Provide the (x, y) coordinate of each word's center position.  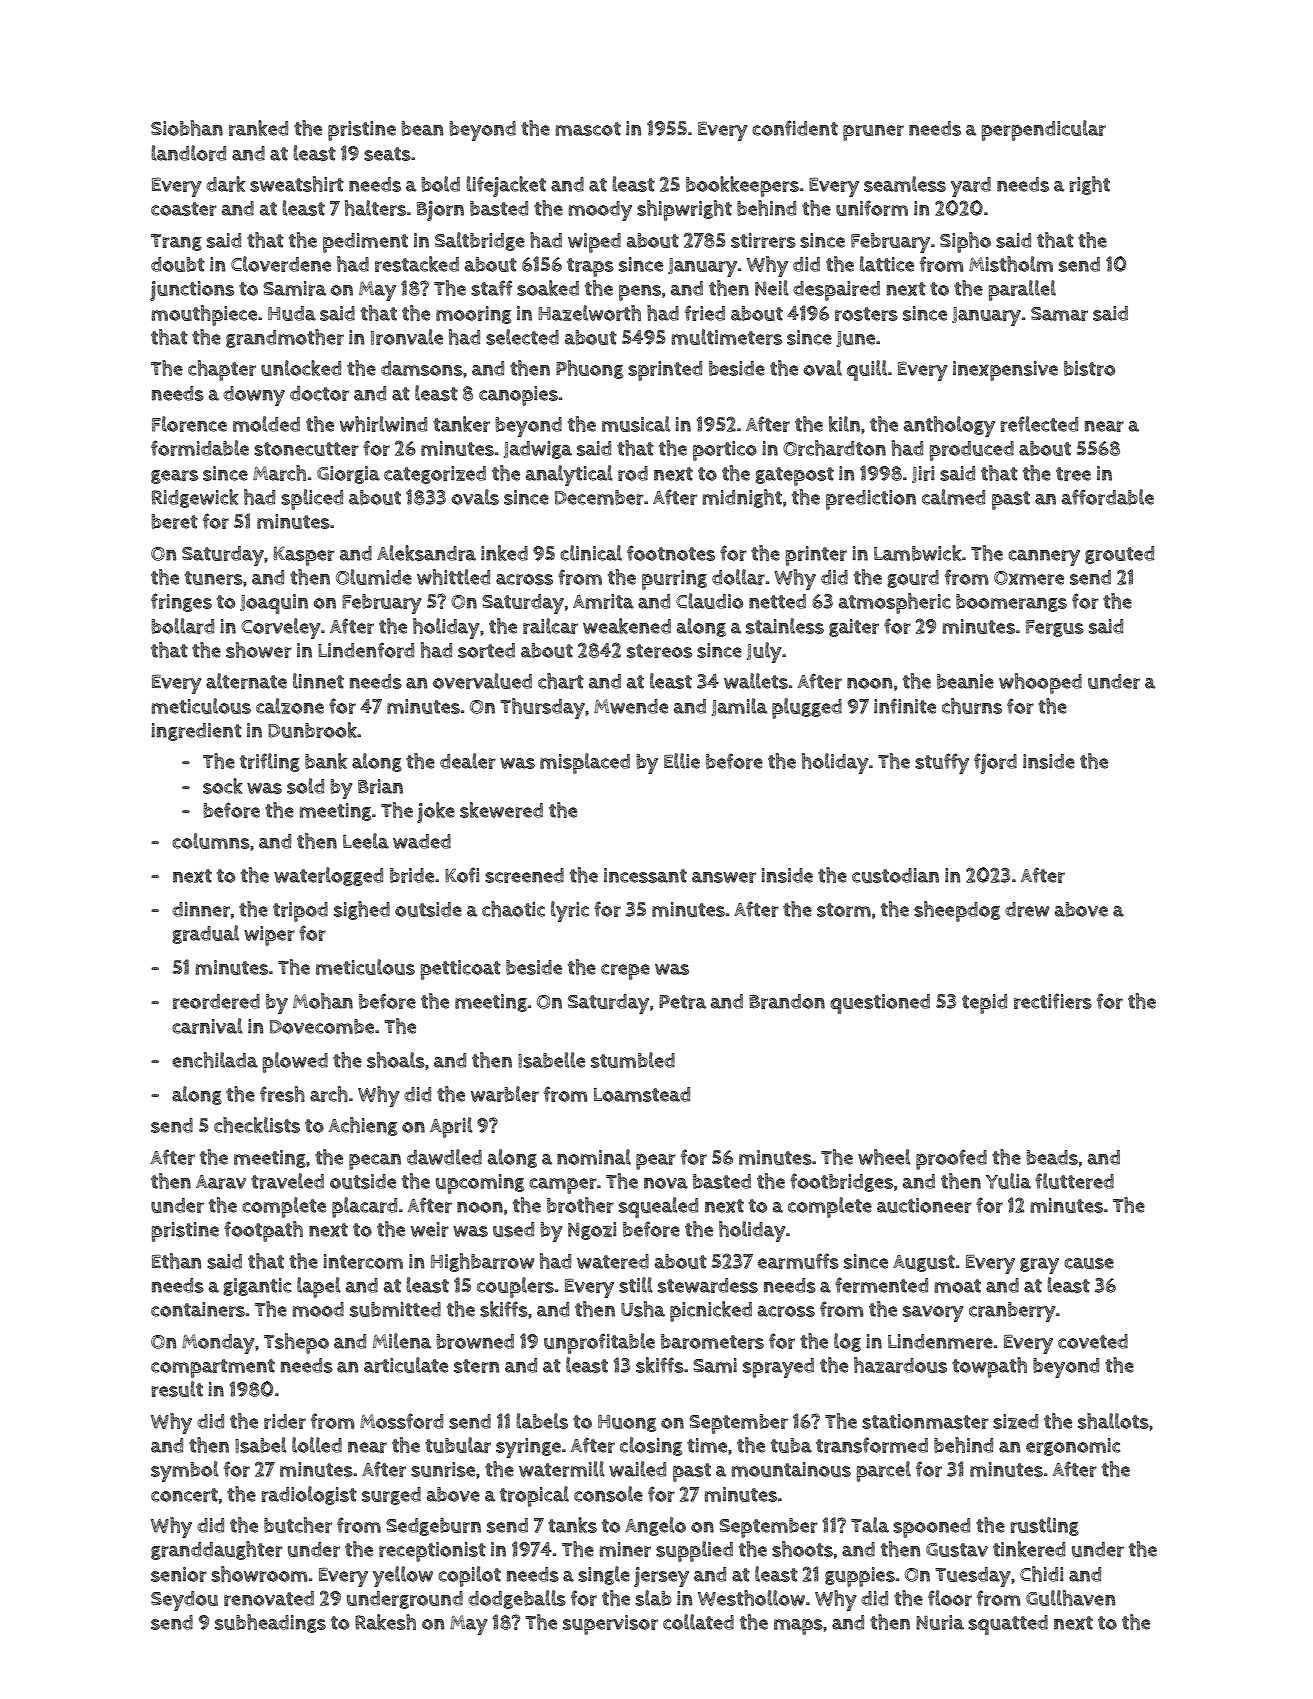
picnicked (711, 1311)
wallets (756, 681)
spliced (312, 499)
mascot (588, 129)
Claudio (709, 601)
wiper (269, 936)
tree (1073, 474)
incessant (645, 875)
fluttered (1074, 1181)
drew (1027, 909)
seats (387, 154)
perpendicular (1043, 130)
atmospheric (894, 603)
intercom (363, 1261)
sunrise (443, 1469)
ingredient (196, 732)
